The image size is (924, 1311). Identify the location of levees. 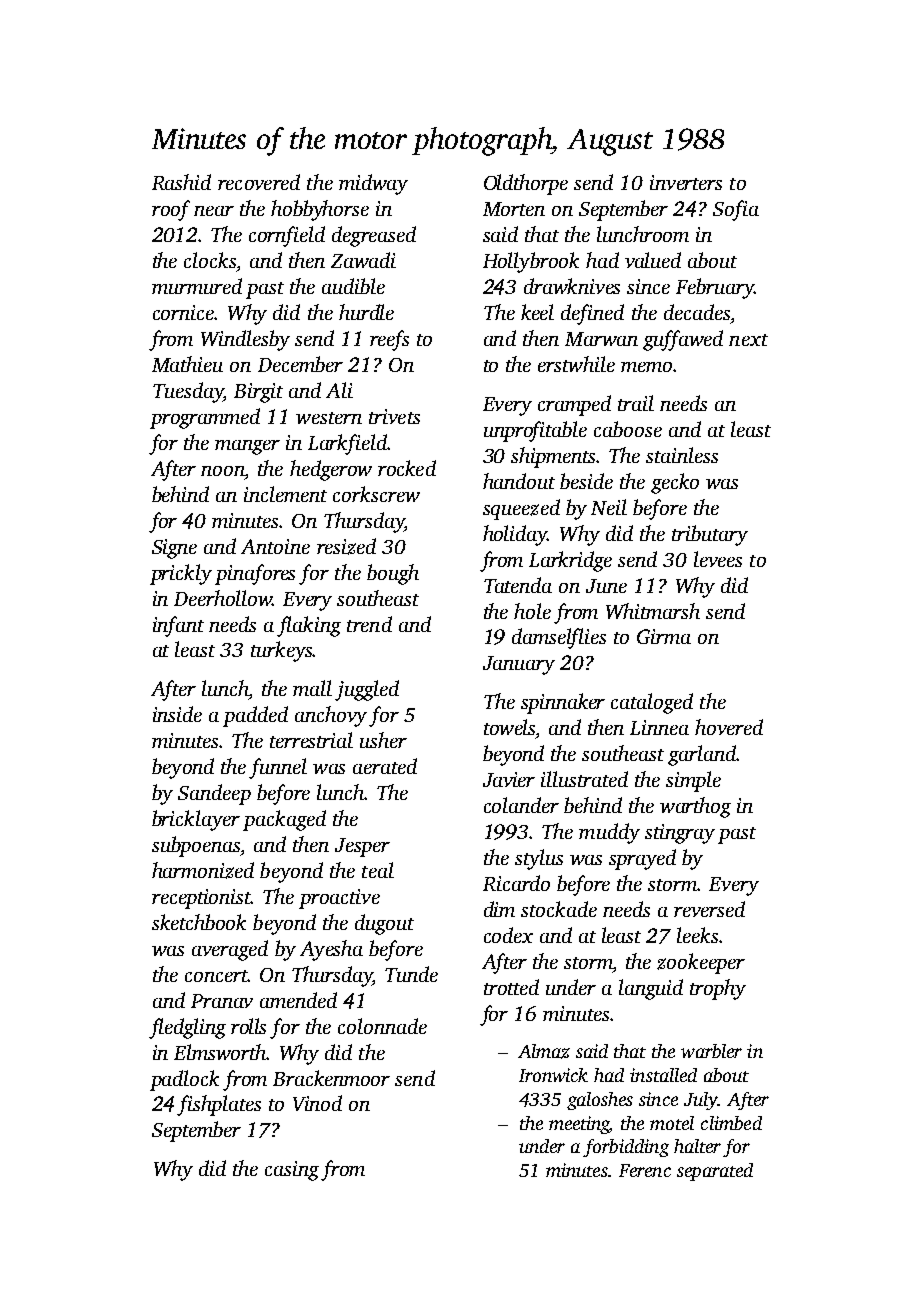
(718, 559).
